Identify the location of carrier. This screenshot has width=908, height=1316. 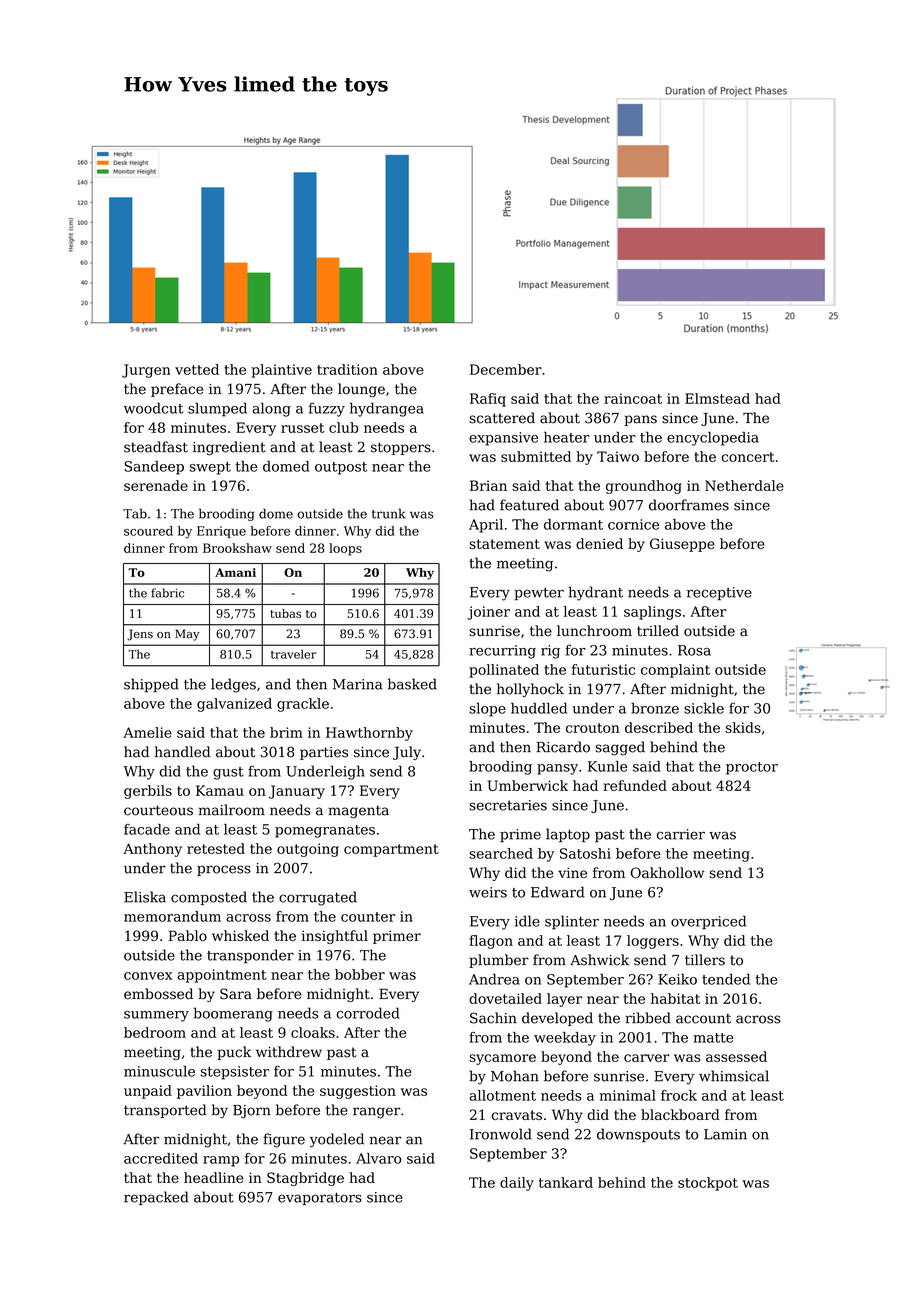
(681, 834).
